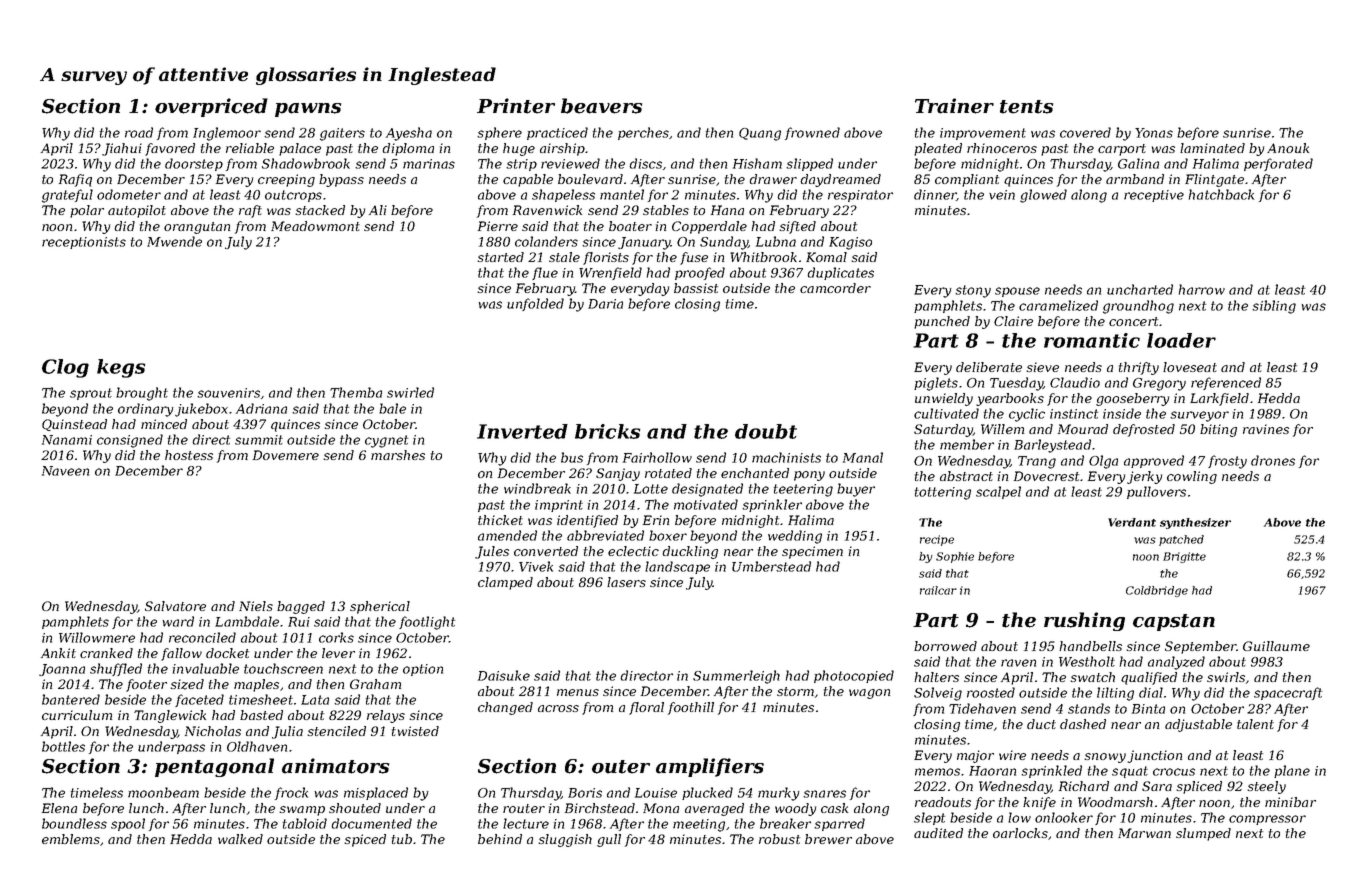 This screenshot has height=887, width=1372. I want to click on walked, so click(240, 839).
